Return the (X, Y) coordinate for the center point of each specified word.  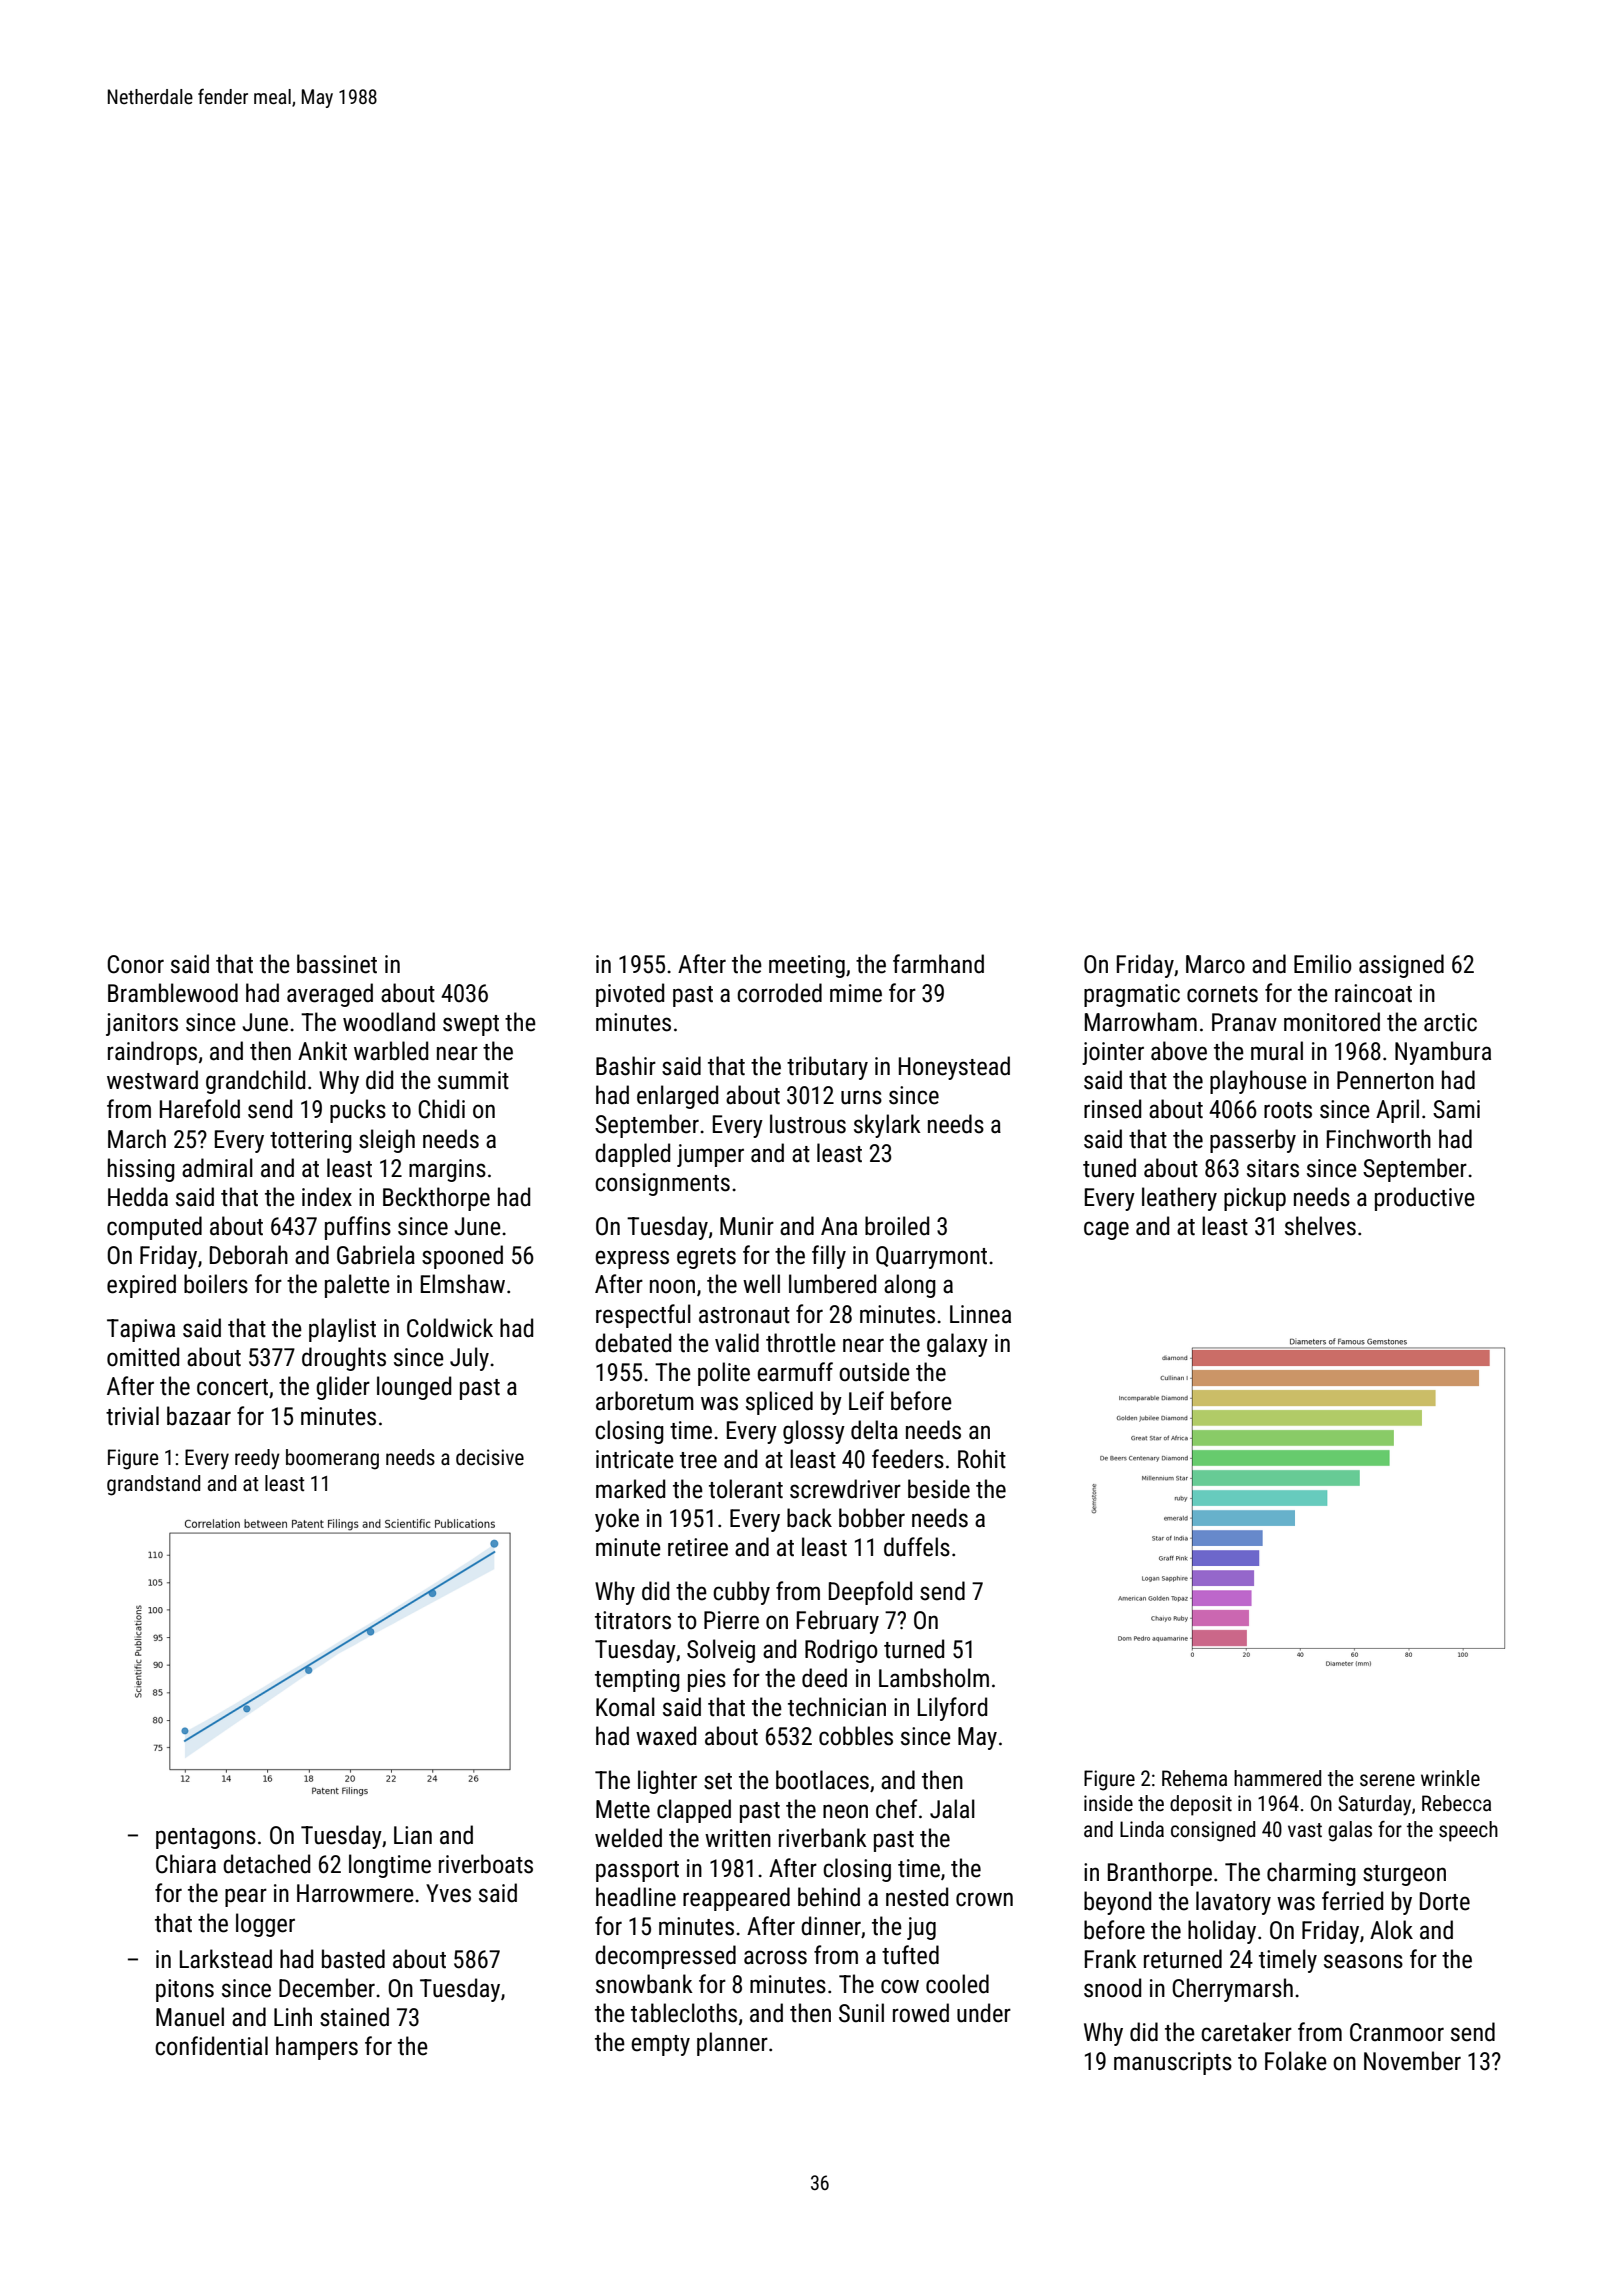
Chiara (186, 1864)
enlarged (677, 1097)
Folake (1296, 2061)
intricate (635, 1459)
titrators (633, 1620)
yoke (617, 1520)
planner (732, 2044)
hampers (317, 2048)
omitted (143, 1357)
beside (939, 1489)
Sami (1456, 1109)
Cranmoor (1397, 2032)
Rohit (982, 1459)
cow (900, 1986)
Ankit (322, 1051)
